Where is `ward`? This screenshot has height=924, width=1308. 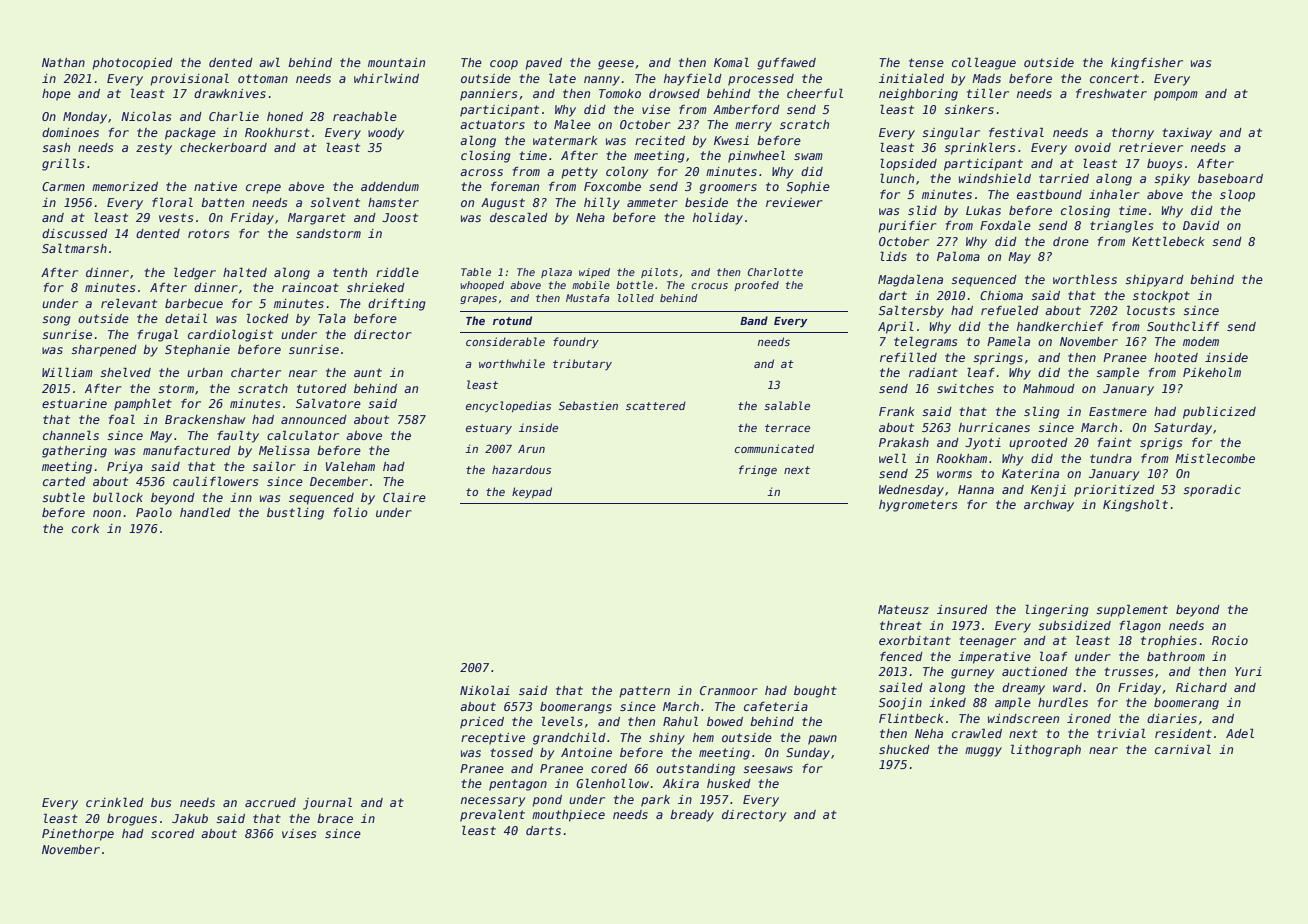
ward is located at coordinates (1067, 687).
